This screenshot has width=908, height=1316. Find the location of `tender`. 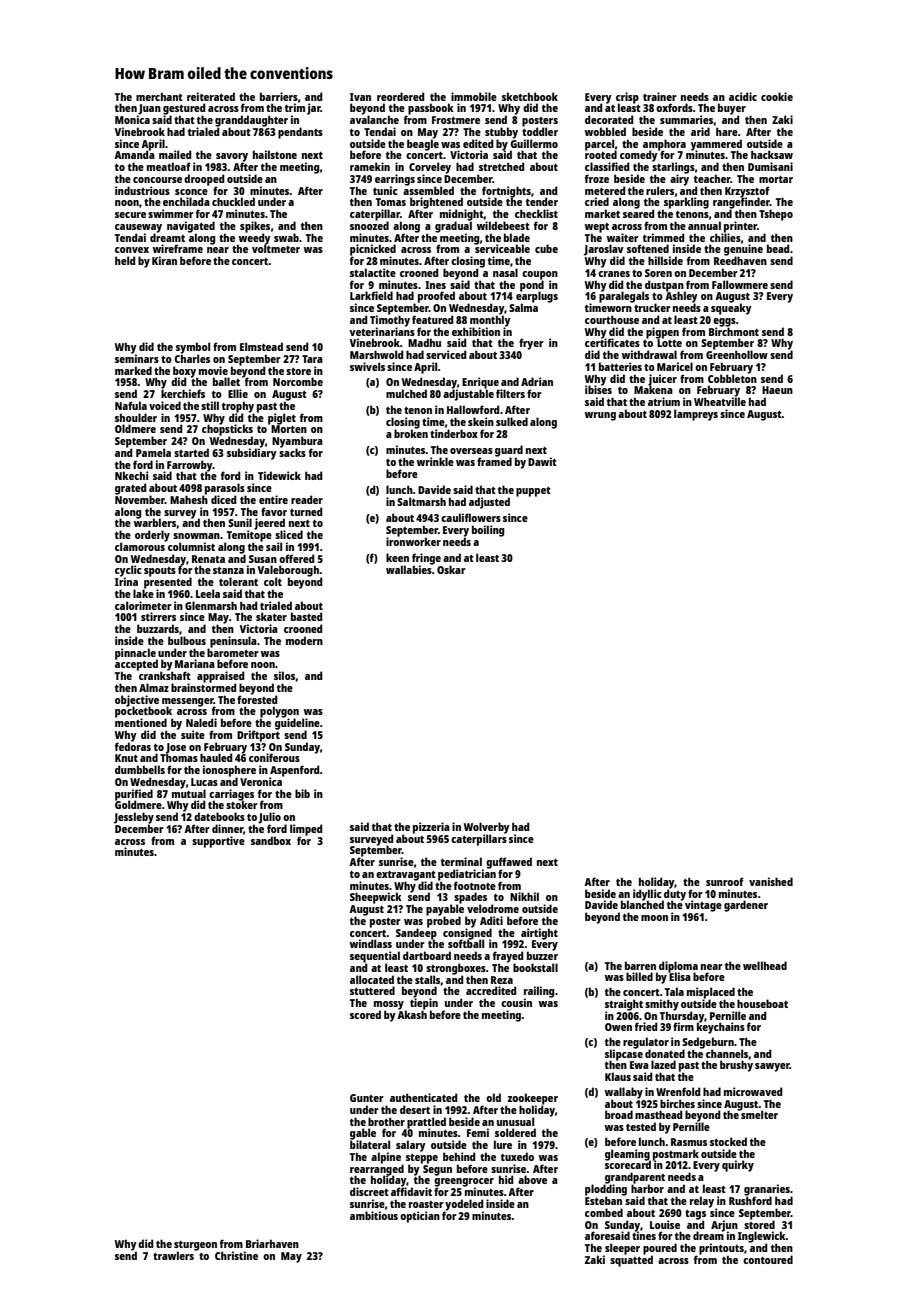

tender is located at coordinates (542, 201).
